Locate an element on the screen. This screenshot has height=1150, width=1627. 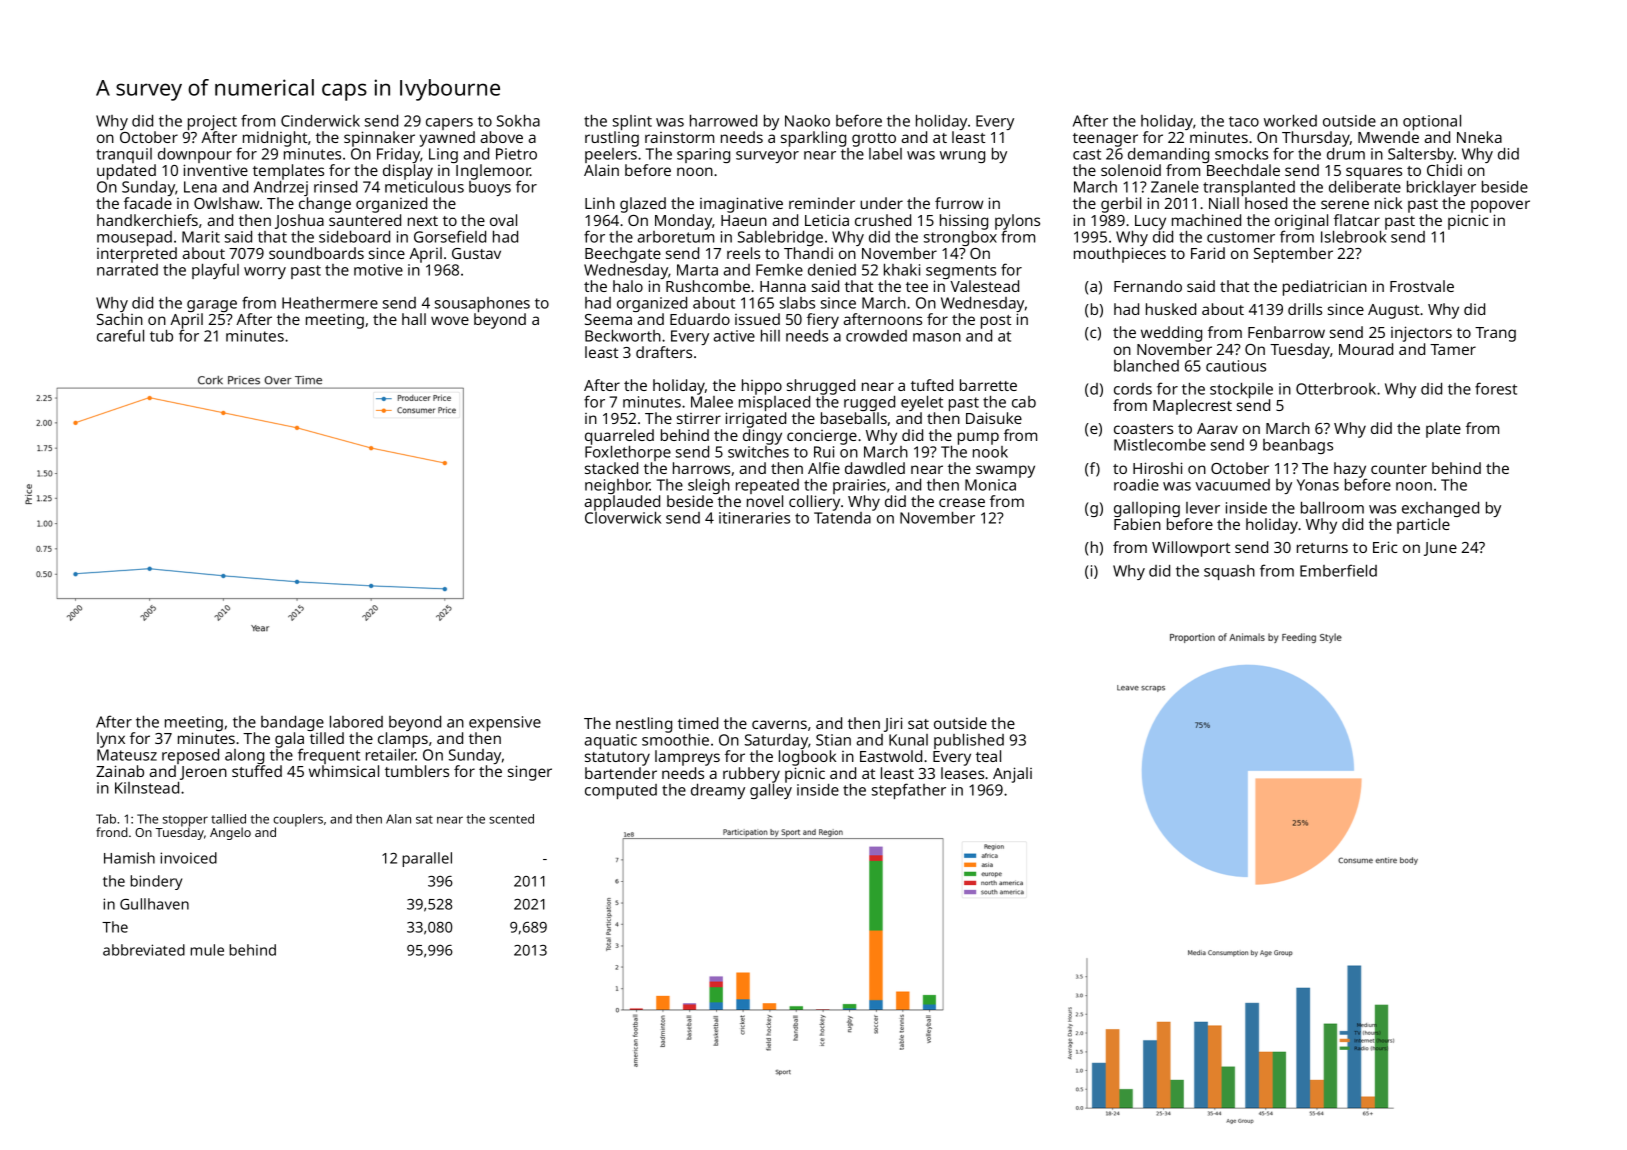
grotto is located at coordinates (874, 140).
